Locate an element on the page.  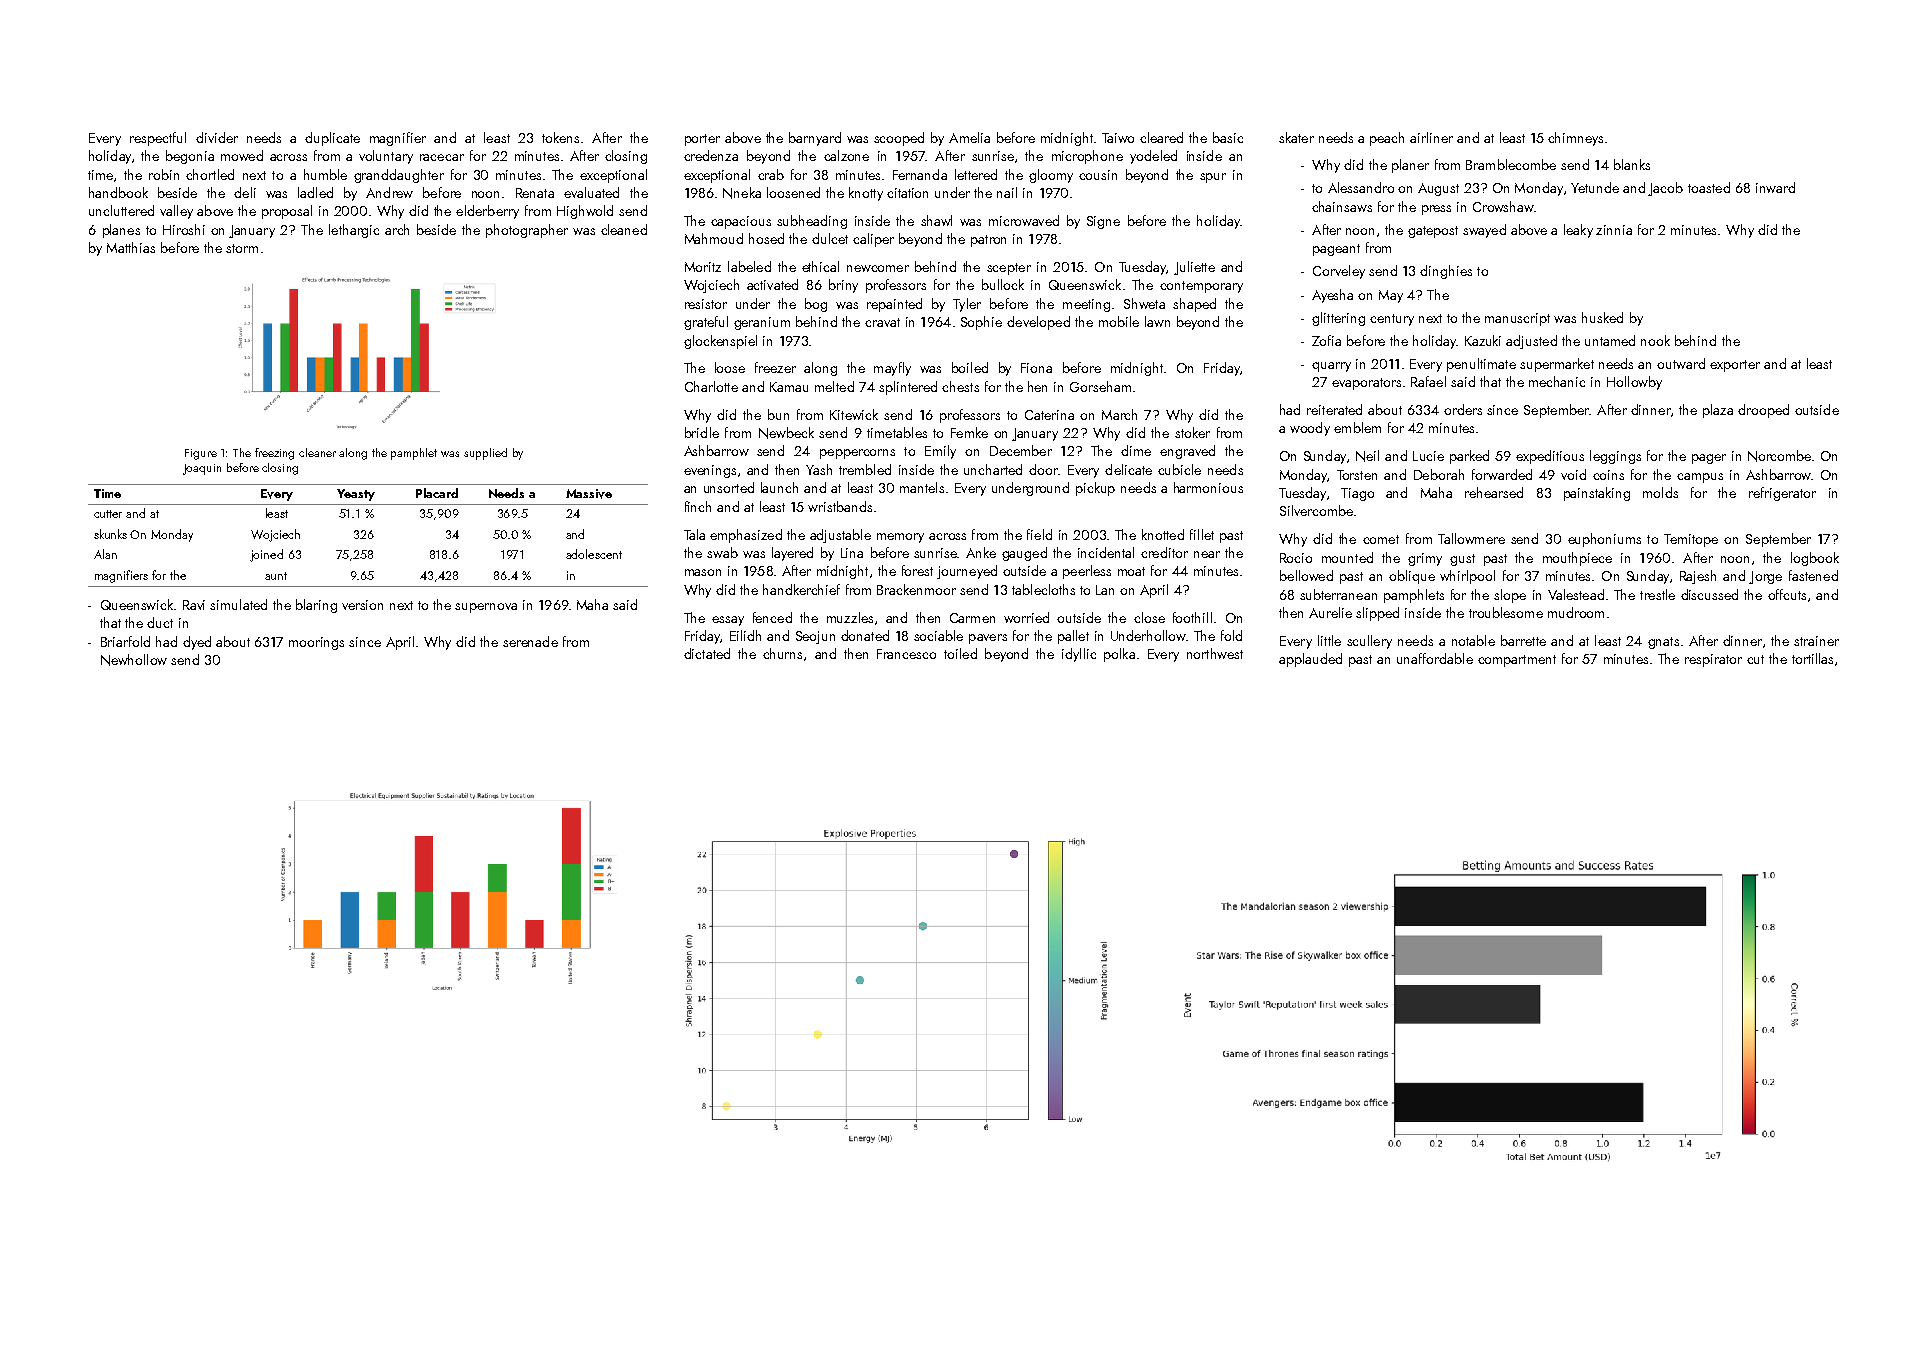
Emily is located at coordinates (940, 452).
